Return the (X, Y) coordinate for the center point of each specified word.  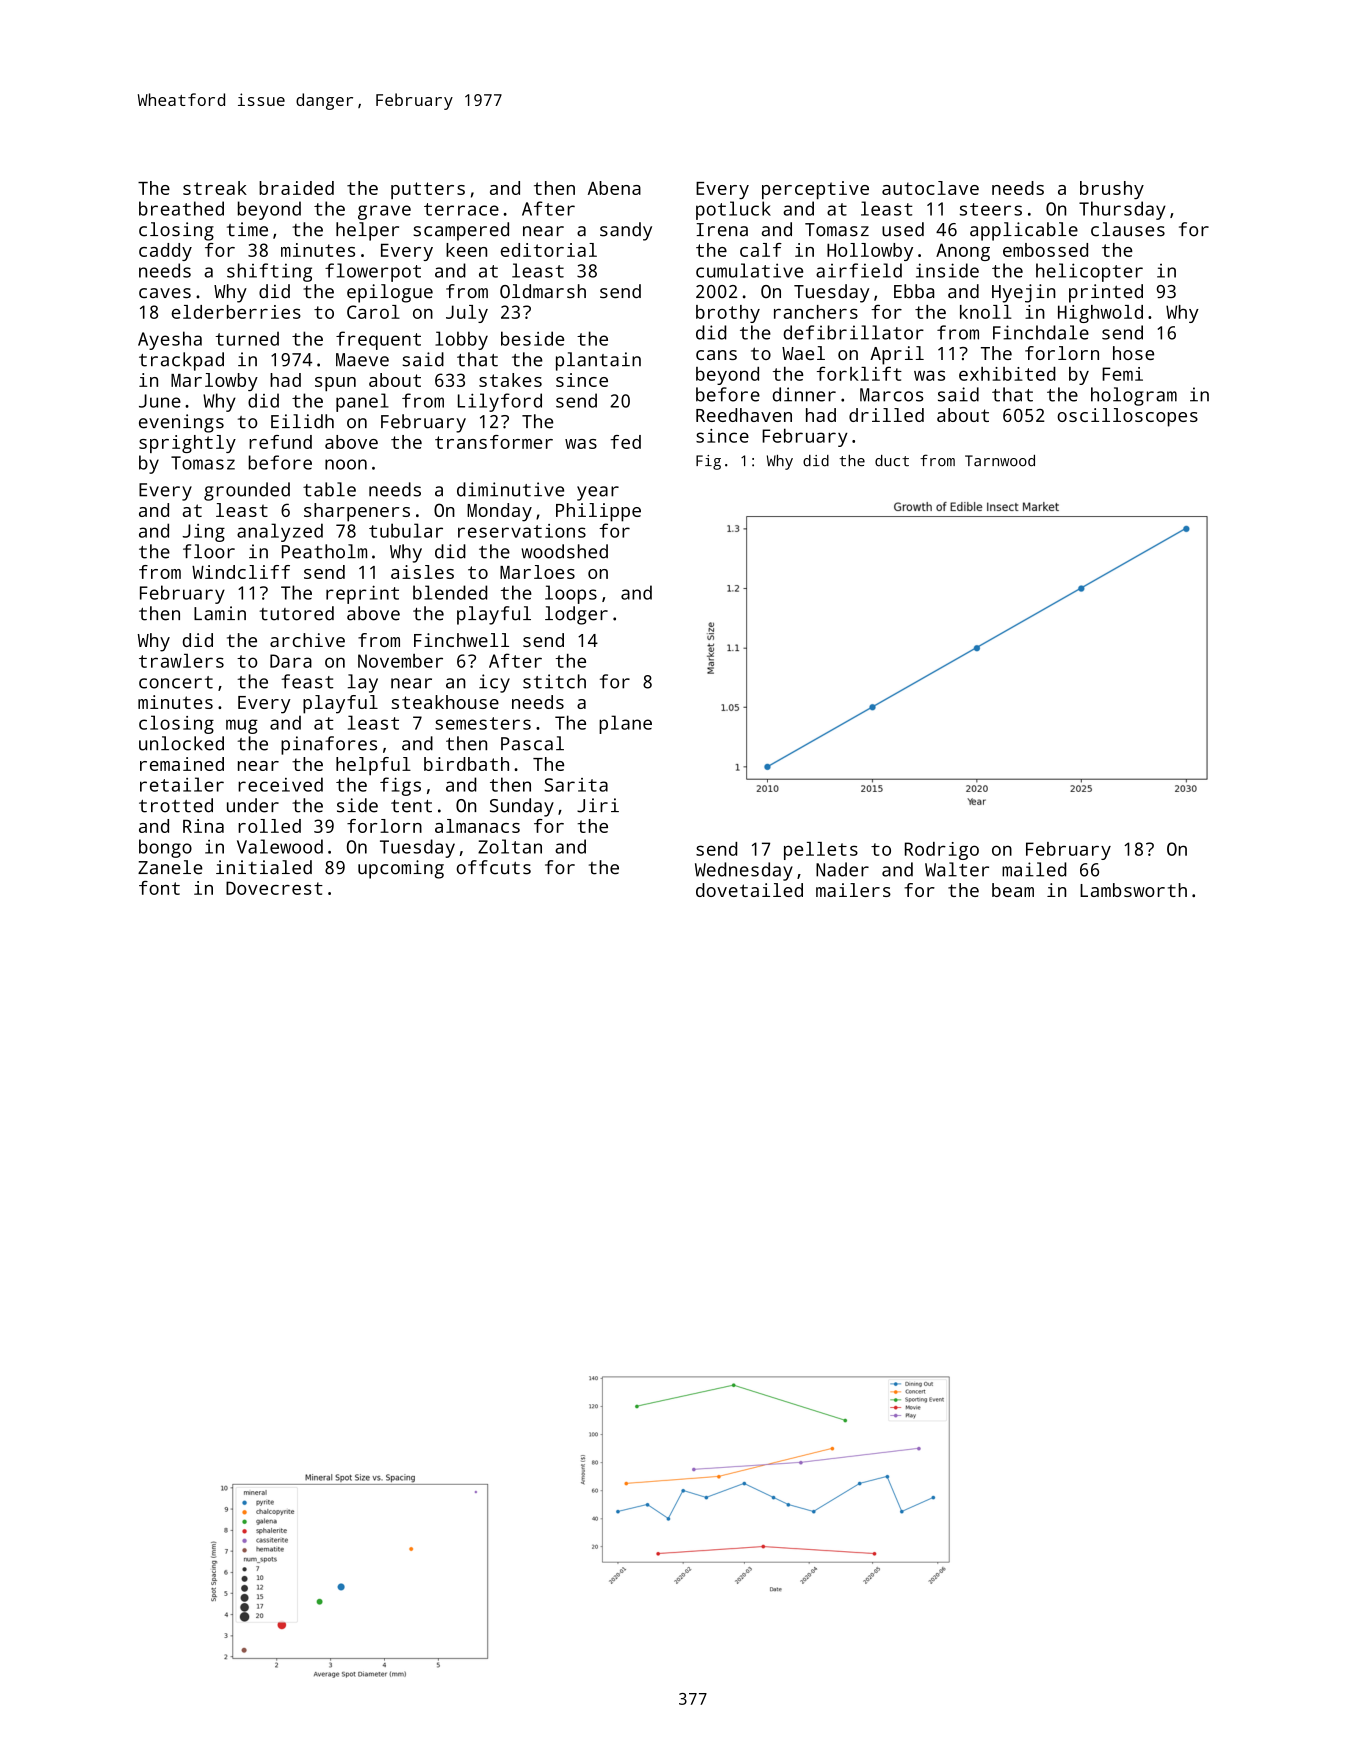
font (159, 888)
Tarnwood (1000, 461)
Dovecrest (274, 888)
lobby (461, 340)
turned (247, 338)
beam (1013, 890)
